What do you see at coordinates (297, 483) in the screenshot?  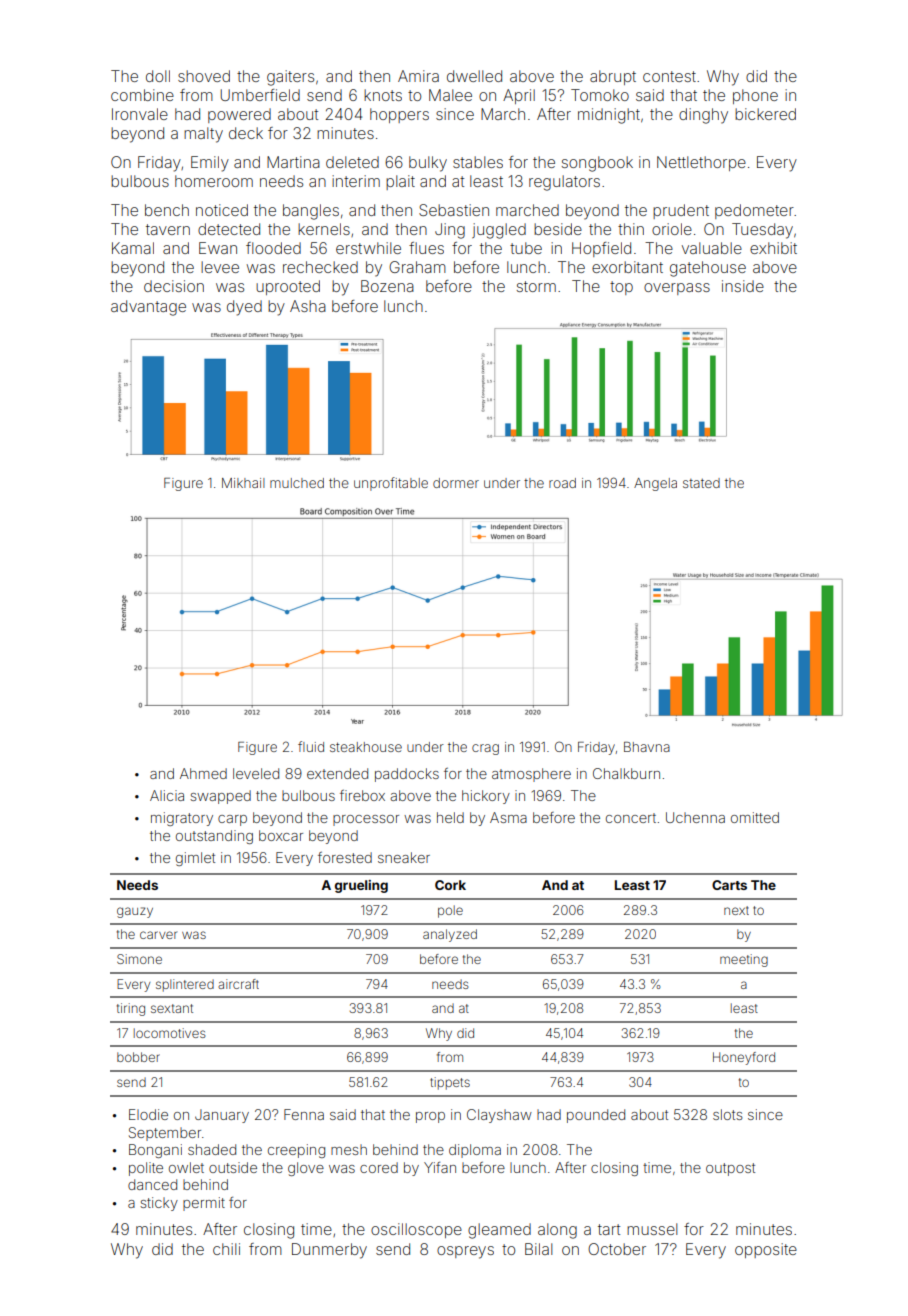 I see `mulched` at bounding box center [297, 483].
